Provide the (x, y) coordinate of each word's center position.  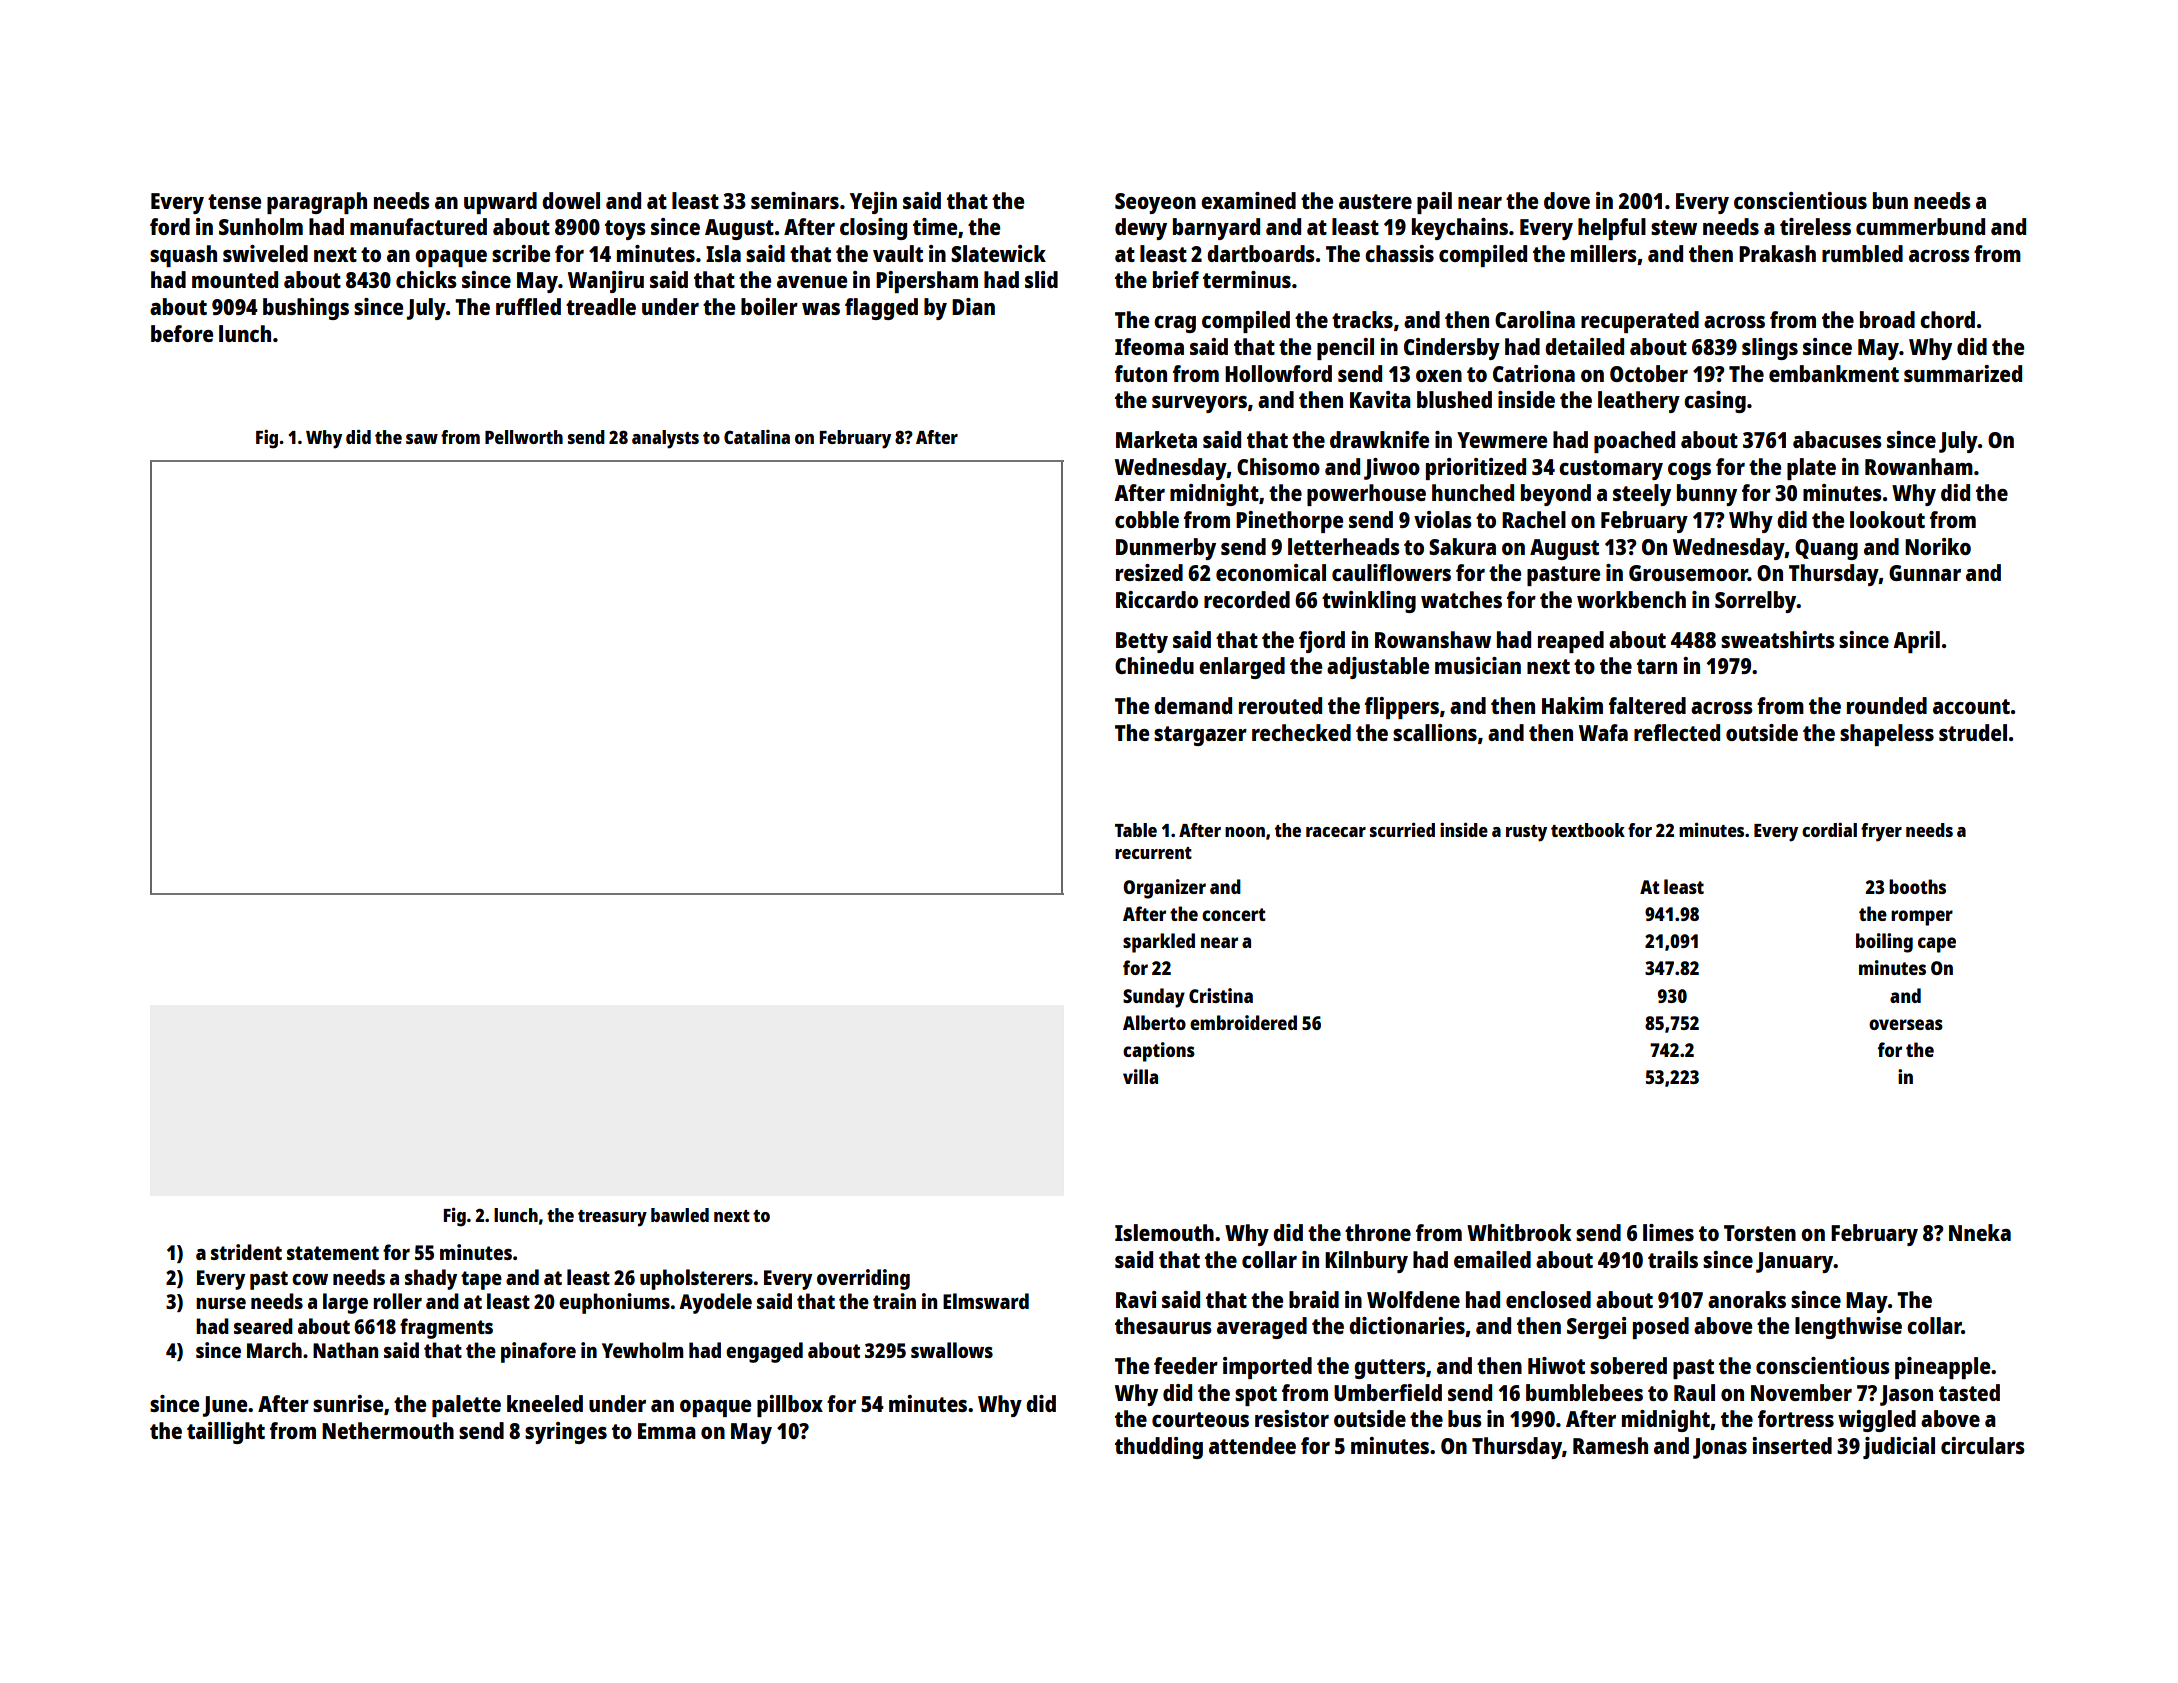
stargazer (1200, 736)
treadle (601, 306)
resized (1149, 572)
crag (1175, 324)
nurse (221, 1303)
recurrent (1153, 853)
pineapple (1942, 1368)
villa (1140, 1076)
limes (1668, 1232)
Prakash (1777, 253)
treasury (612, 1218)
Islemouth (1164, 1232)
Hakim (1572, 705)
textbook (1588, 830)
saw (422, 439)
